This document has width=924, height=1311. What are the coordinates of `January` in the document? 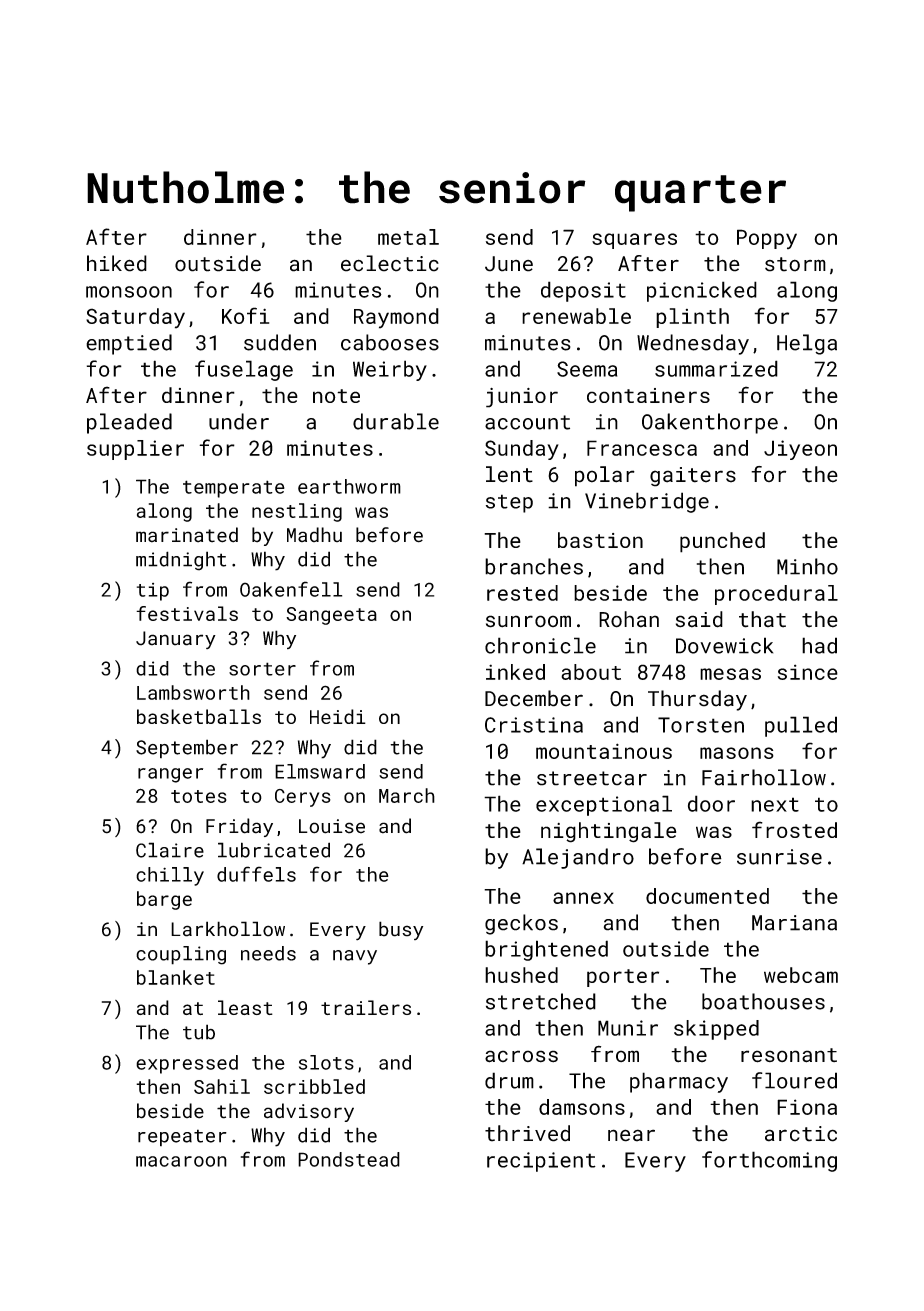 It's located at (176, 640).
